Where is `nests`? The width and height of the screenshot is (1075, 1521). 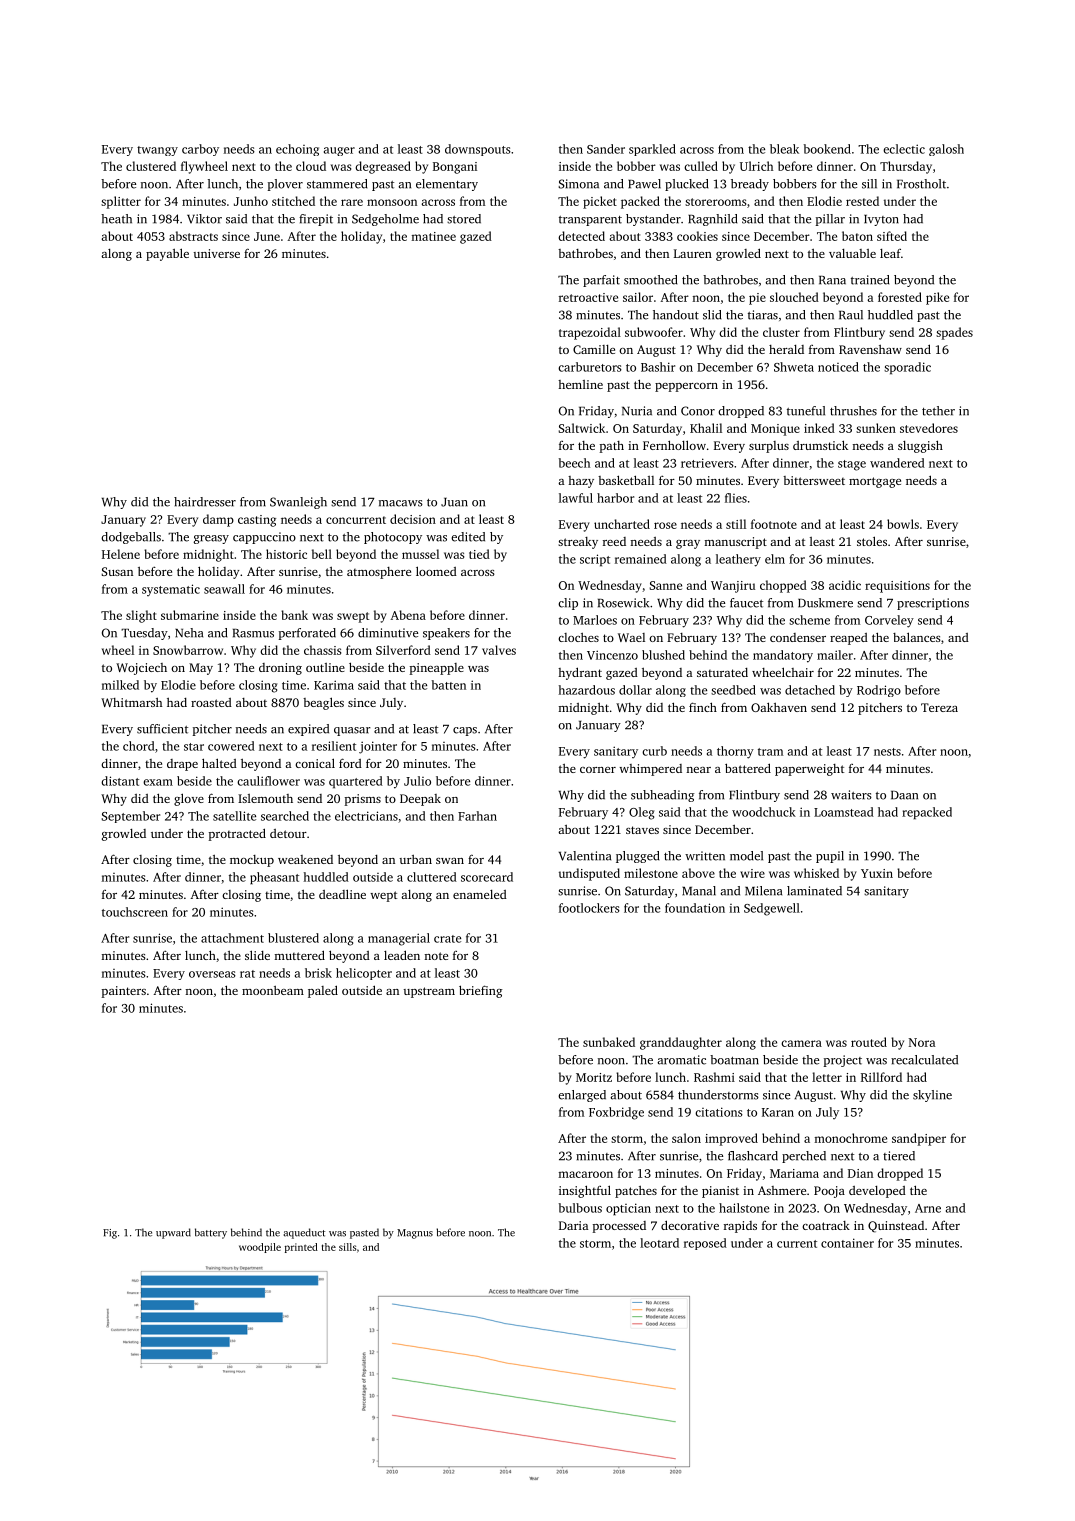 nests is located at coordinates (887, 752).
